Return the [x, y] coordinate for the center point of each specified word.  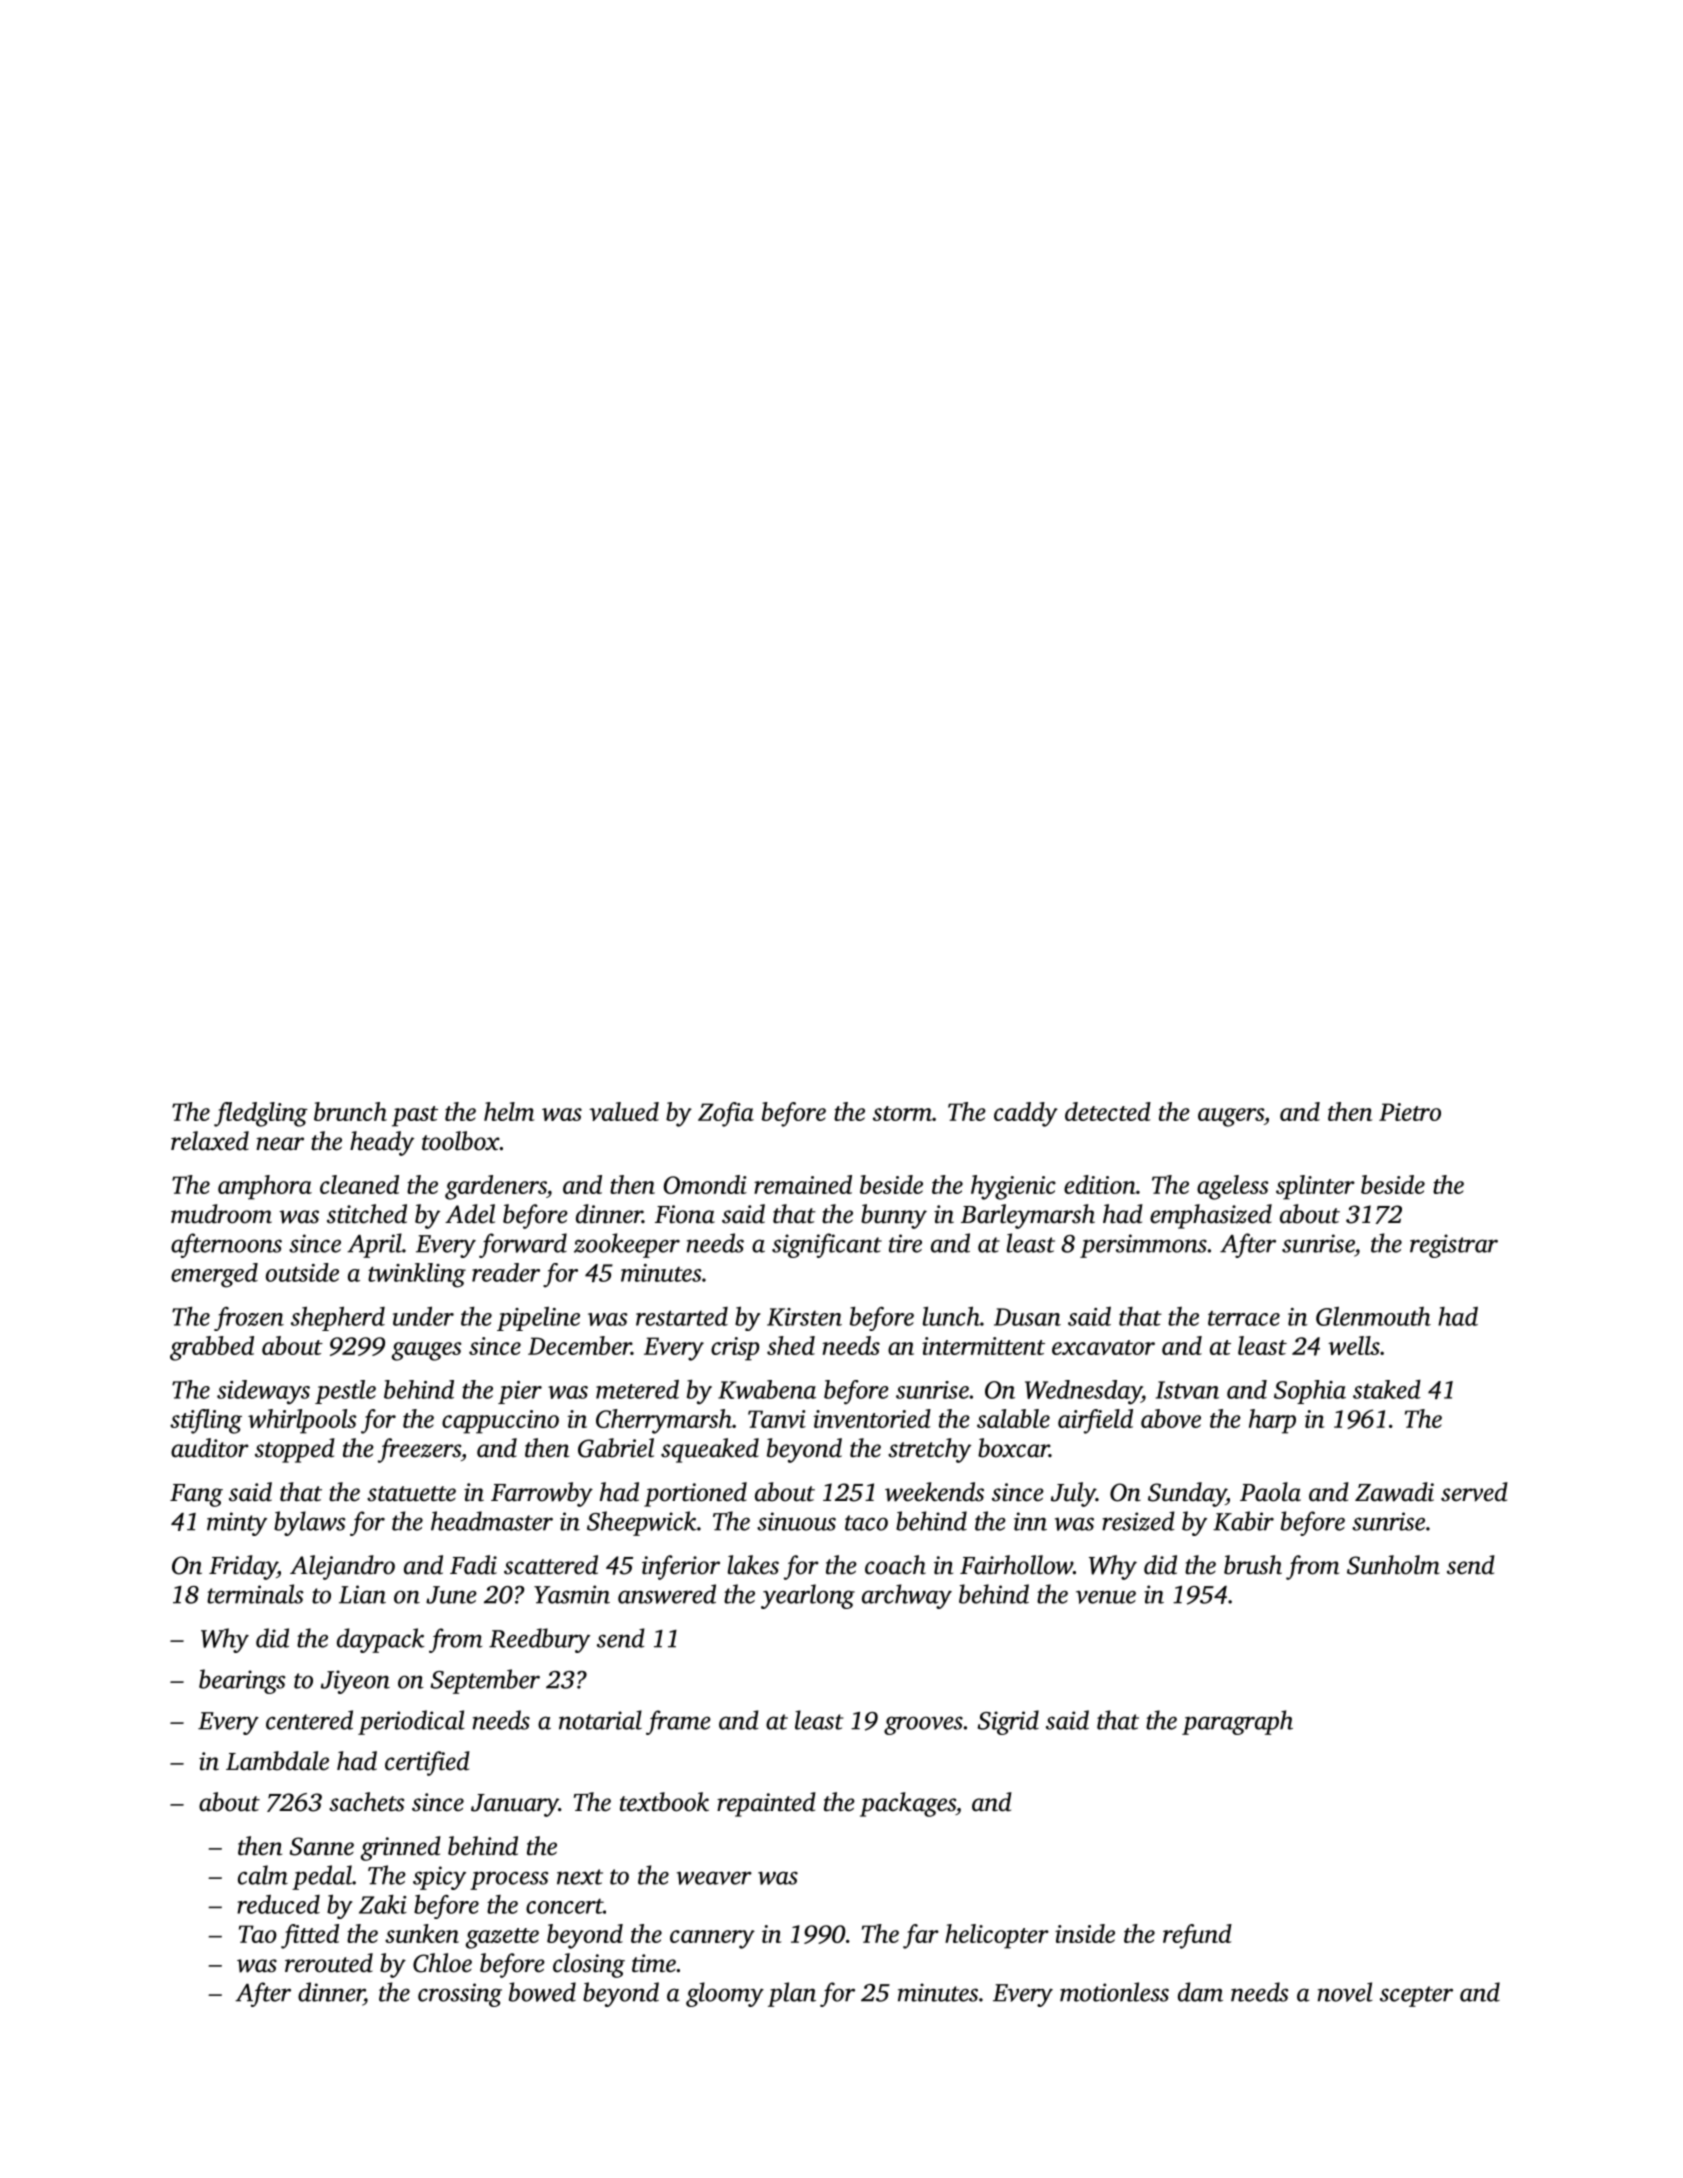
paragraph [1237, 1722]
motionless [1114, 1992]
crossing [460, 1995]
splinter [1315, 1187]
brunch [350, 1111]
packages [908, 1804]
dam [1200, 1992]
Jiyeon [355, 1682]
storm [902, 1113]
